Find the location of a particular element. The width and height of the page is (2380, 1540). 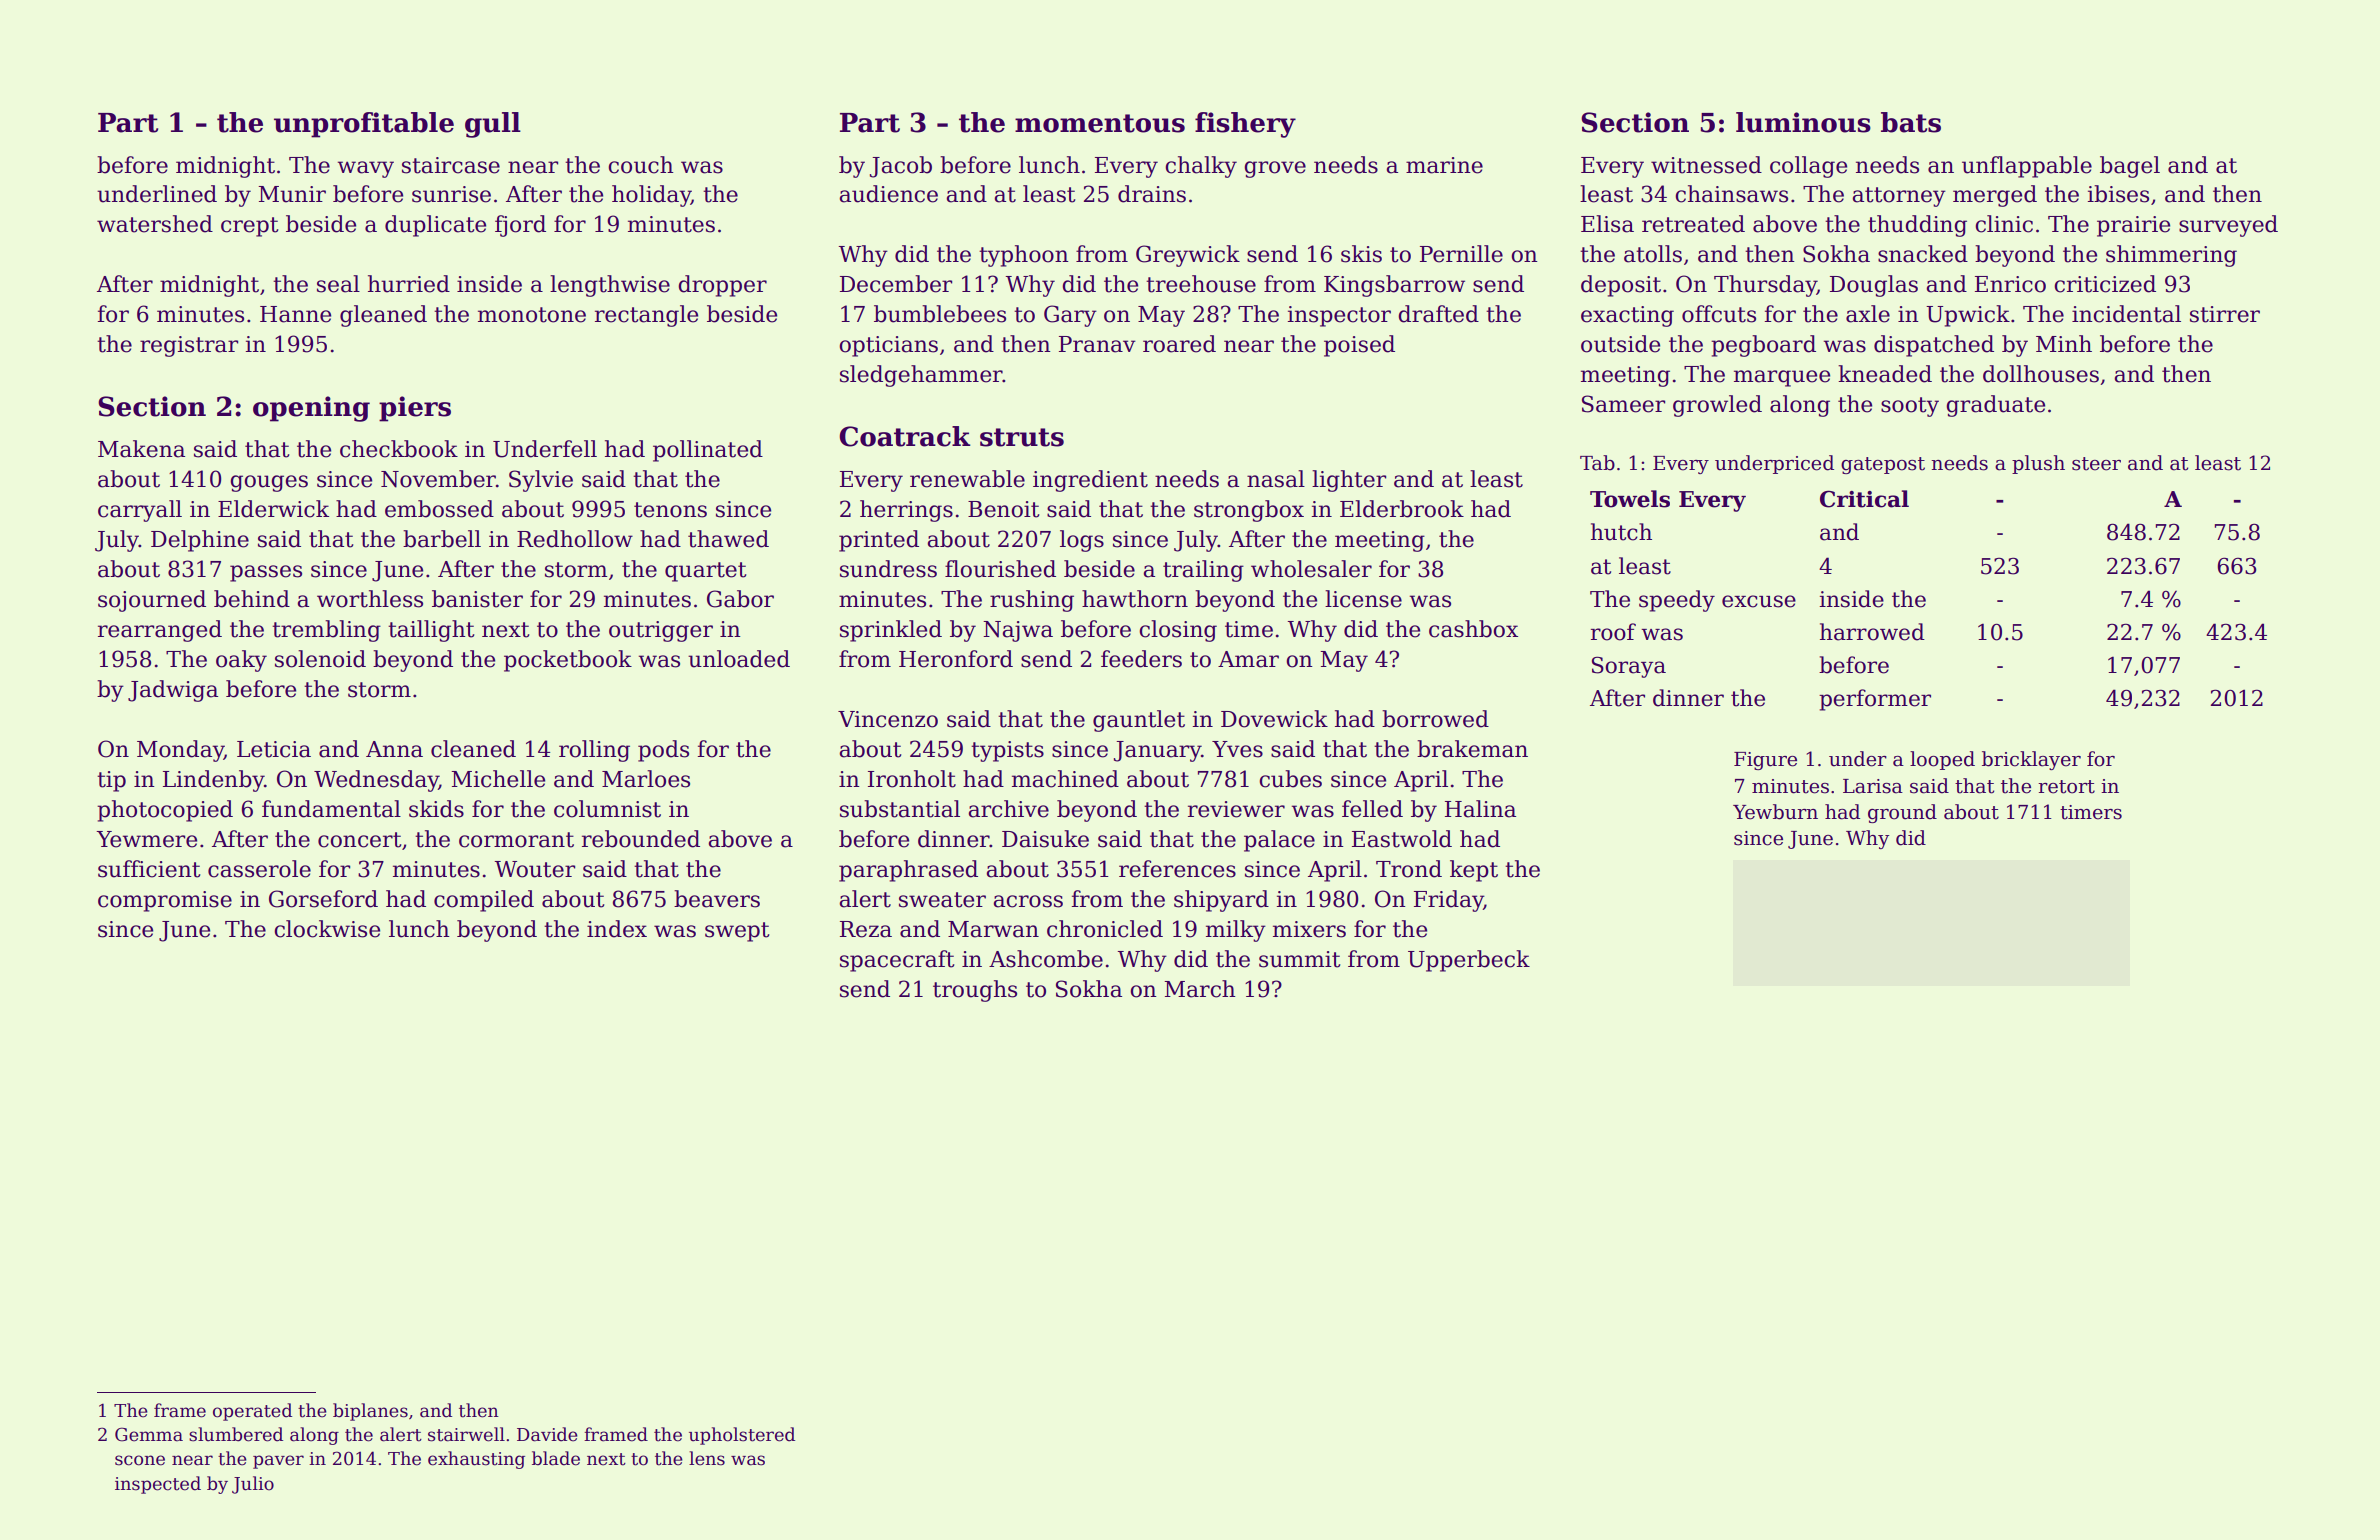

bats is located at coordinates (1911, 122).
